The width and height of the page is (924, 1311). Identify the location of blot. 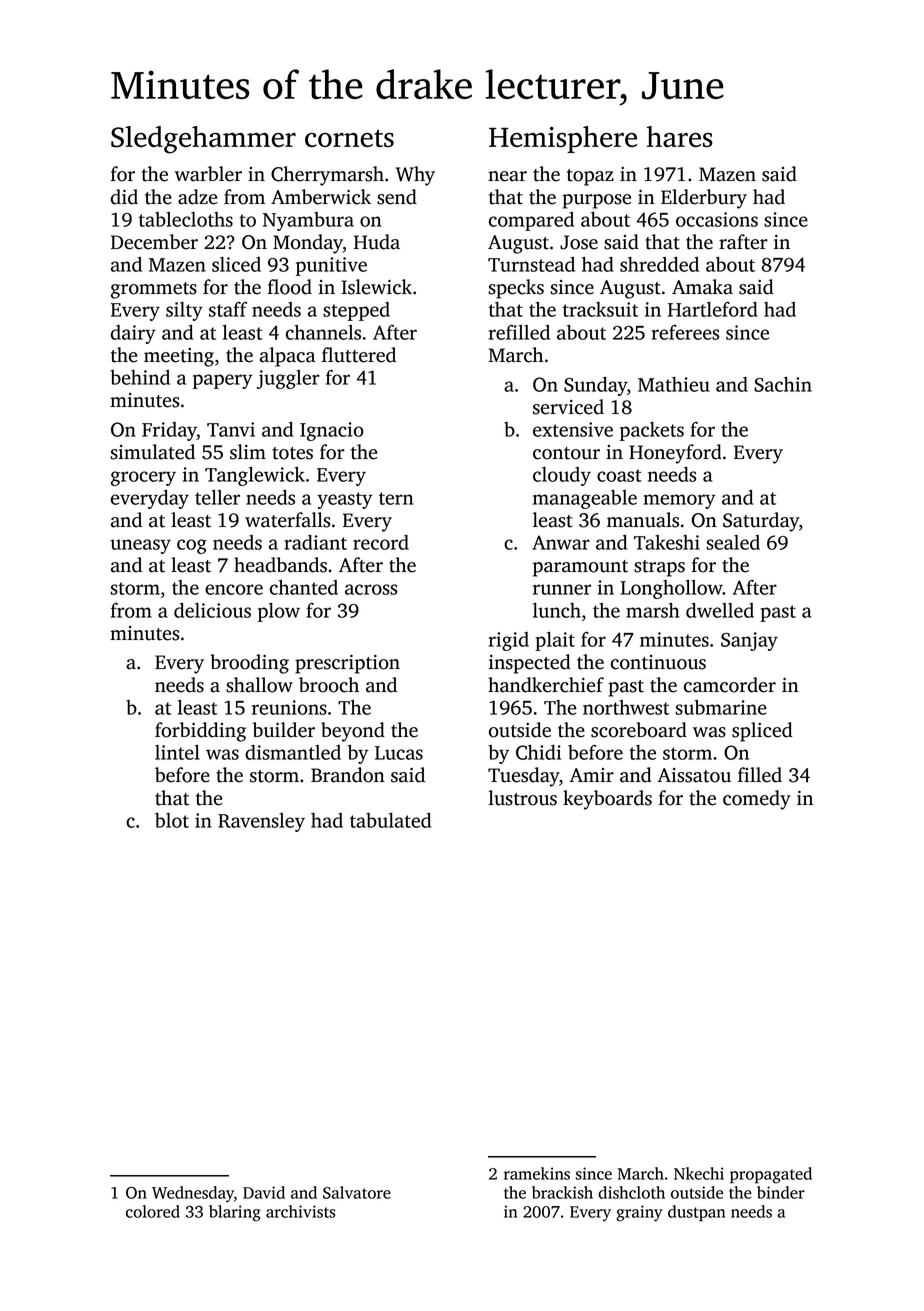
(172, 820).
